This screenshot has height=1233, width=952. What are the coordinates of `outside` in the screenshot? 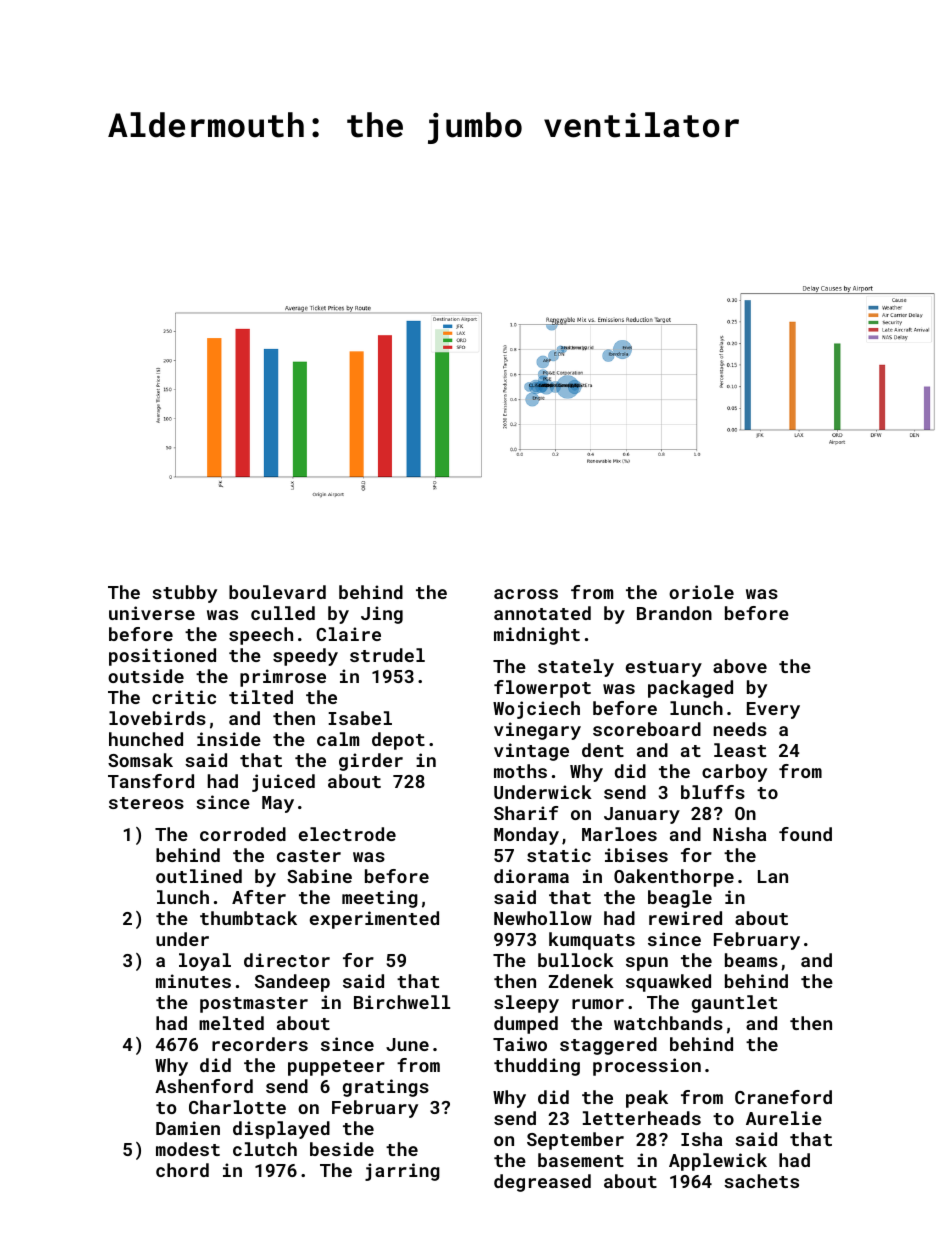 It's located at (146, 676).
